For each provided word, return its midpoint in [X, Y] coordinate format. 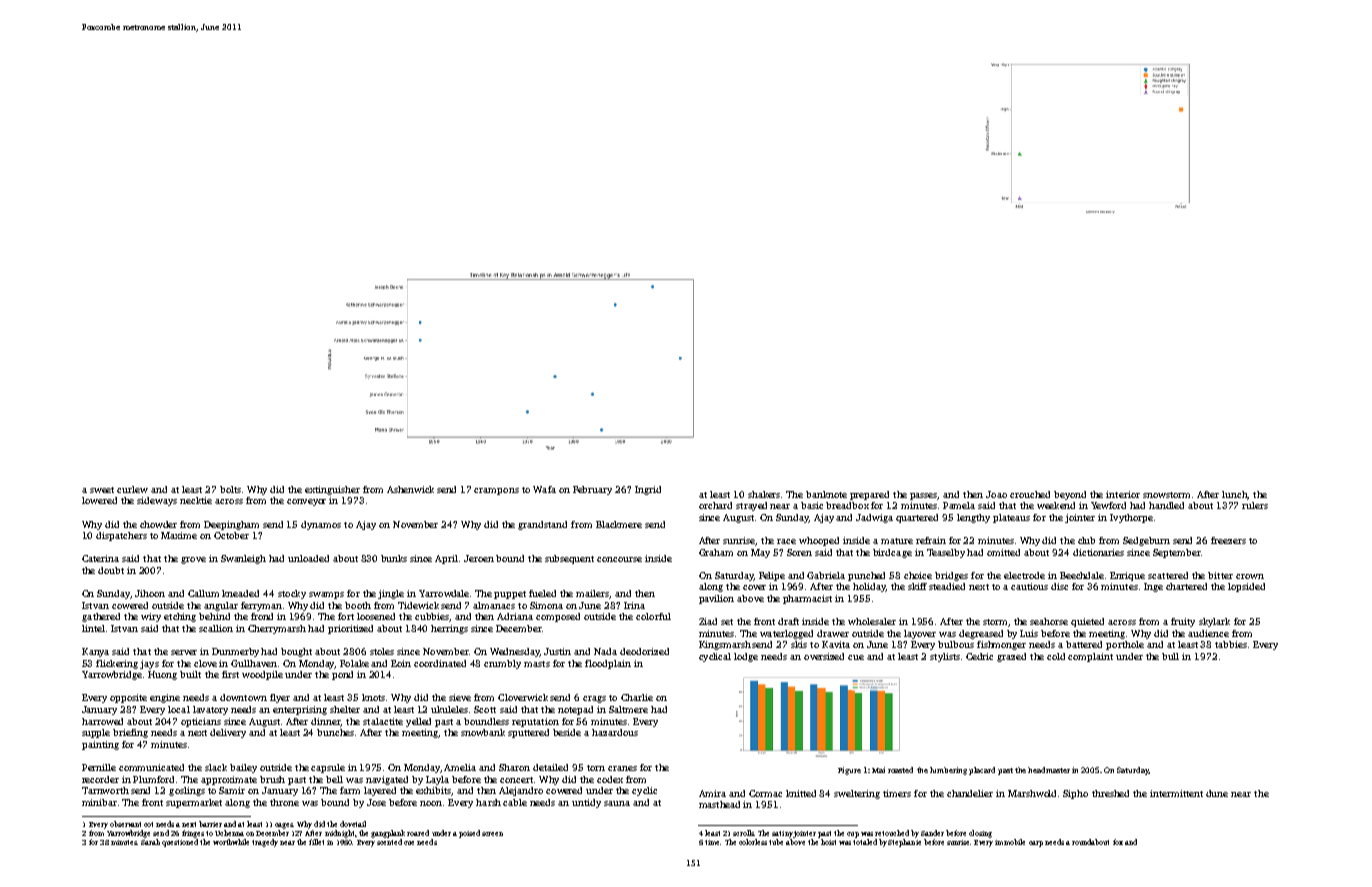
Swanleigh [243, 559]
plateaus [1011, 518]
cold [1056, 656]
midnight [339, 834]
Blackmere [619, 524]
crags [594, 699]
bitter [1220, 575]
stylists [945, 657]
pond [342, 675]
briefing [130, 733]
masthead [719, 804]
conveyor [306, 502]
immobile [1010, 842]
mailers [593, 594]
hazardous [615, 732]
